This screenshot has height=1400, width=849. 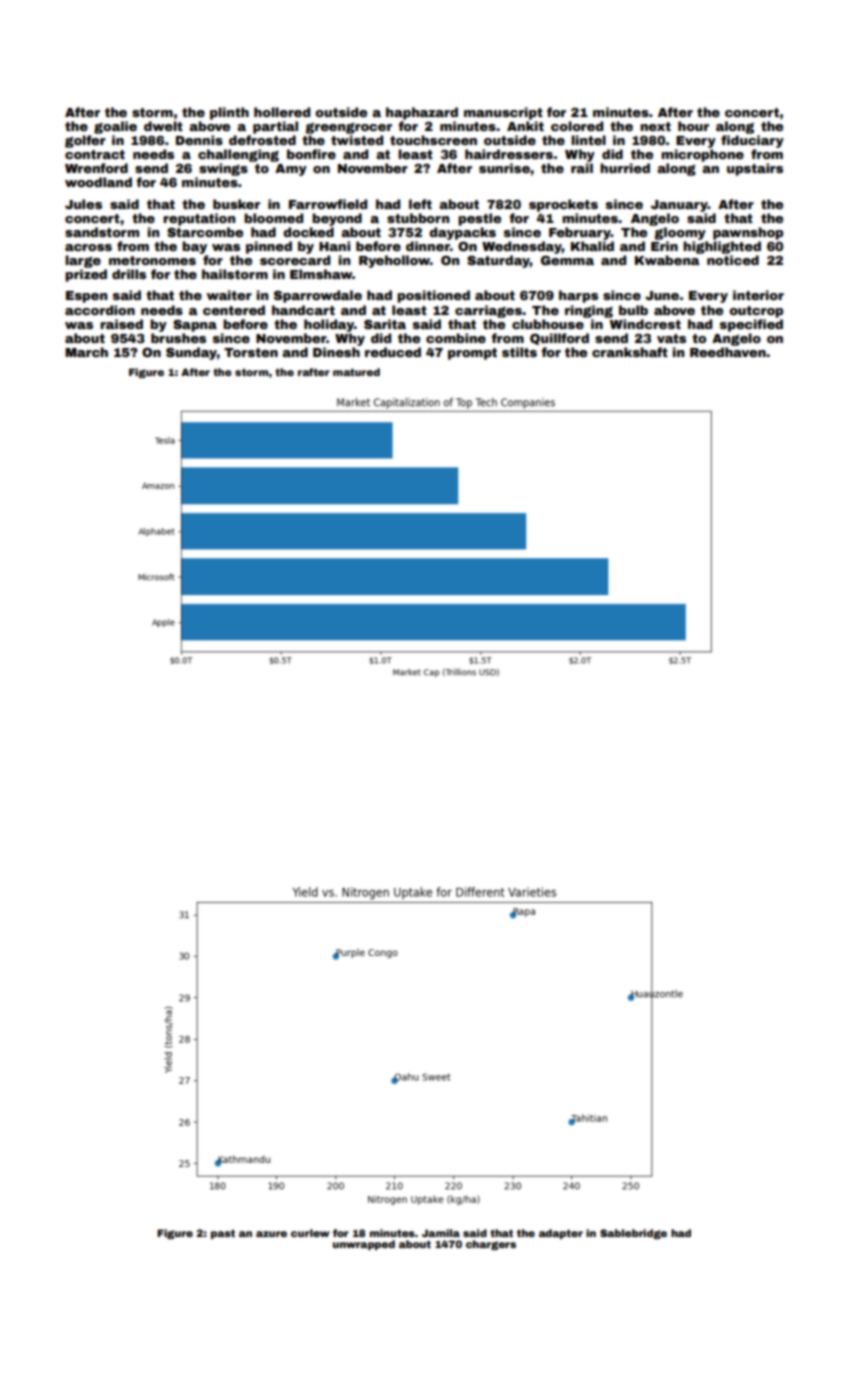 What do you see at coordinates (693, 126) in the screenshot?
I see `hour` at bounding box center [693, 126].
